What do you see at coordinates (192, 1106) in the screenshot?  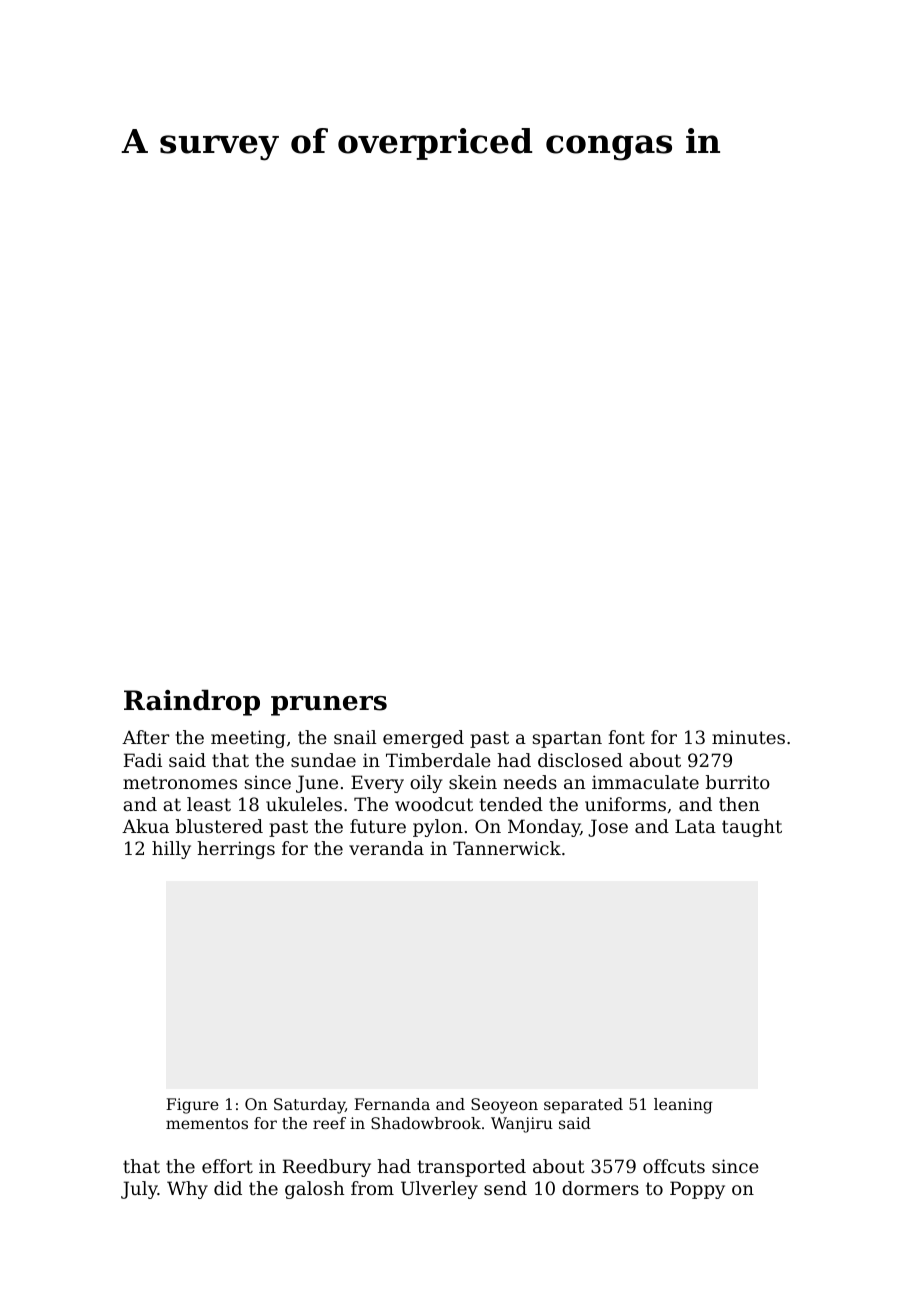 I see `Figure` at bounding box center [192, 1106].
